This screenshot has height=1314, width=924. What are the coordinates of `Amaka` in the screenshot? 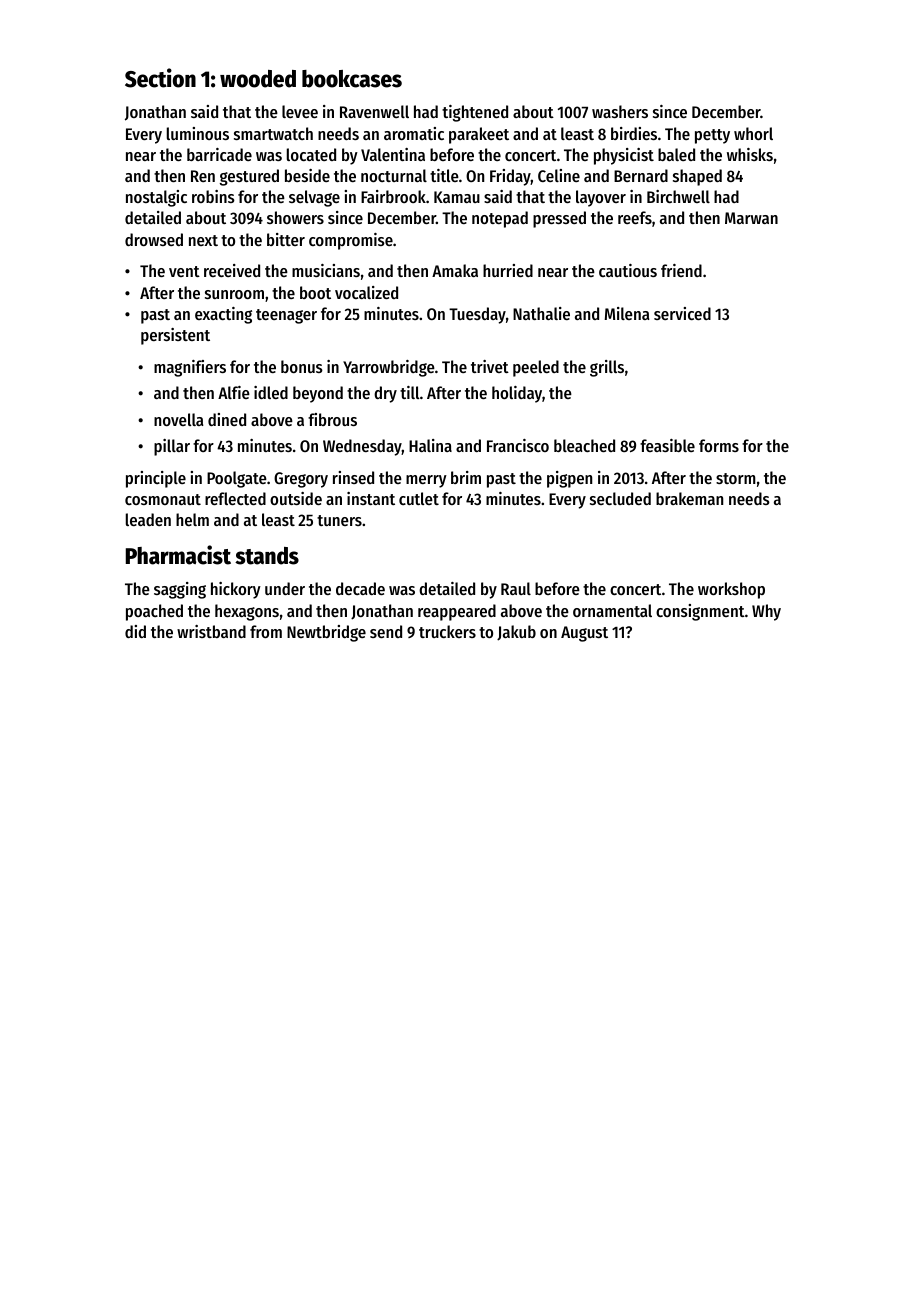 It's located at (455, 270).
